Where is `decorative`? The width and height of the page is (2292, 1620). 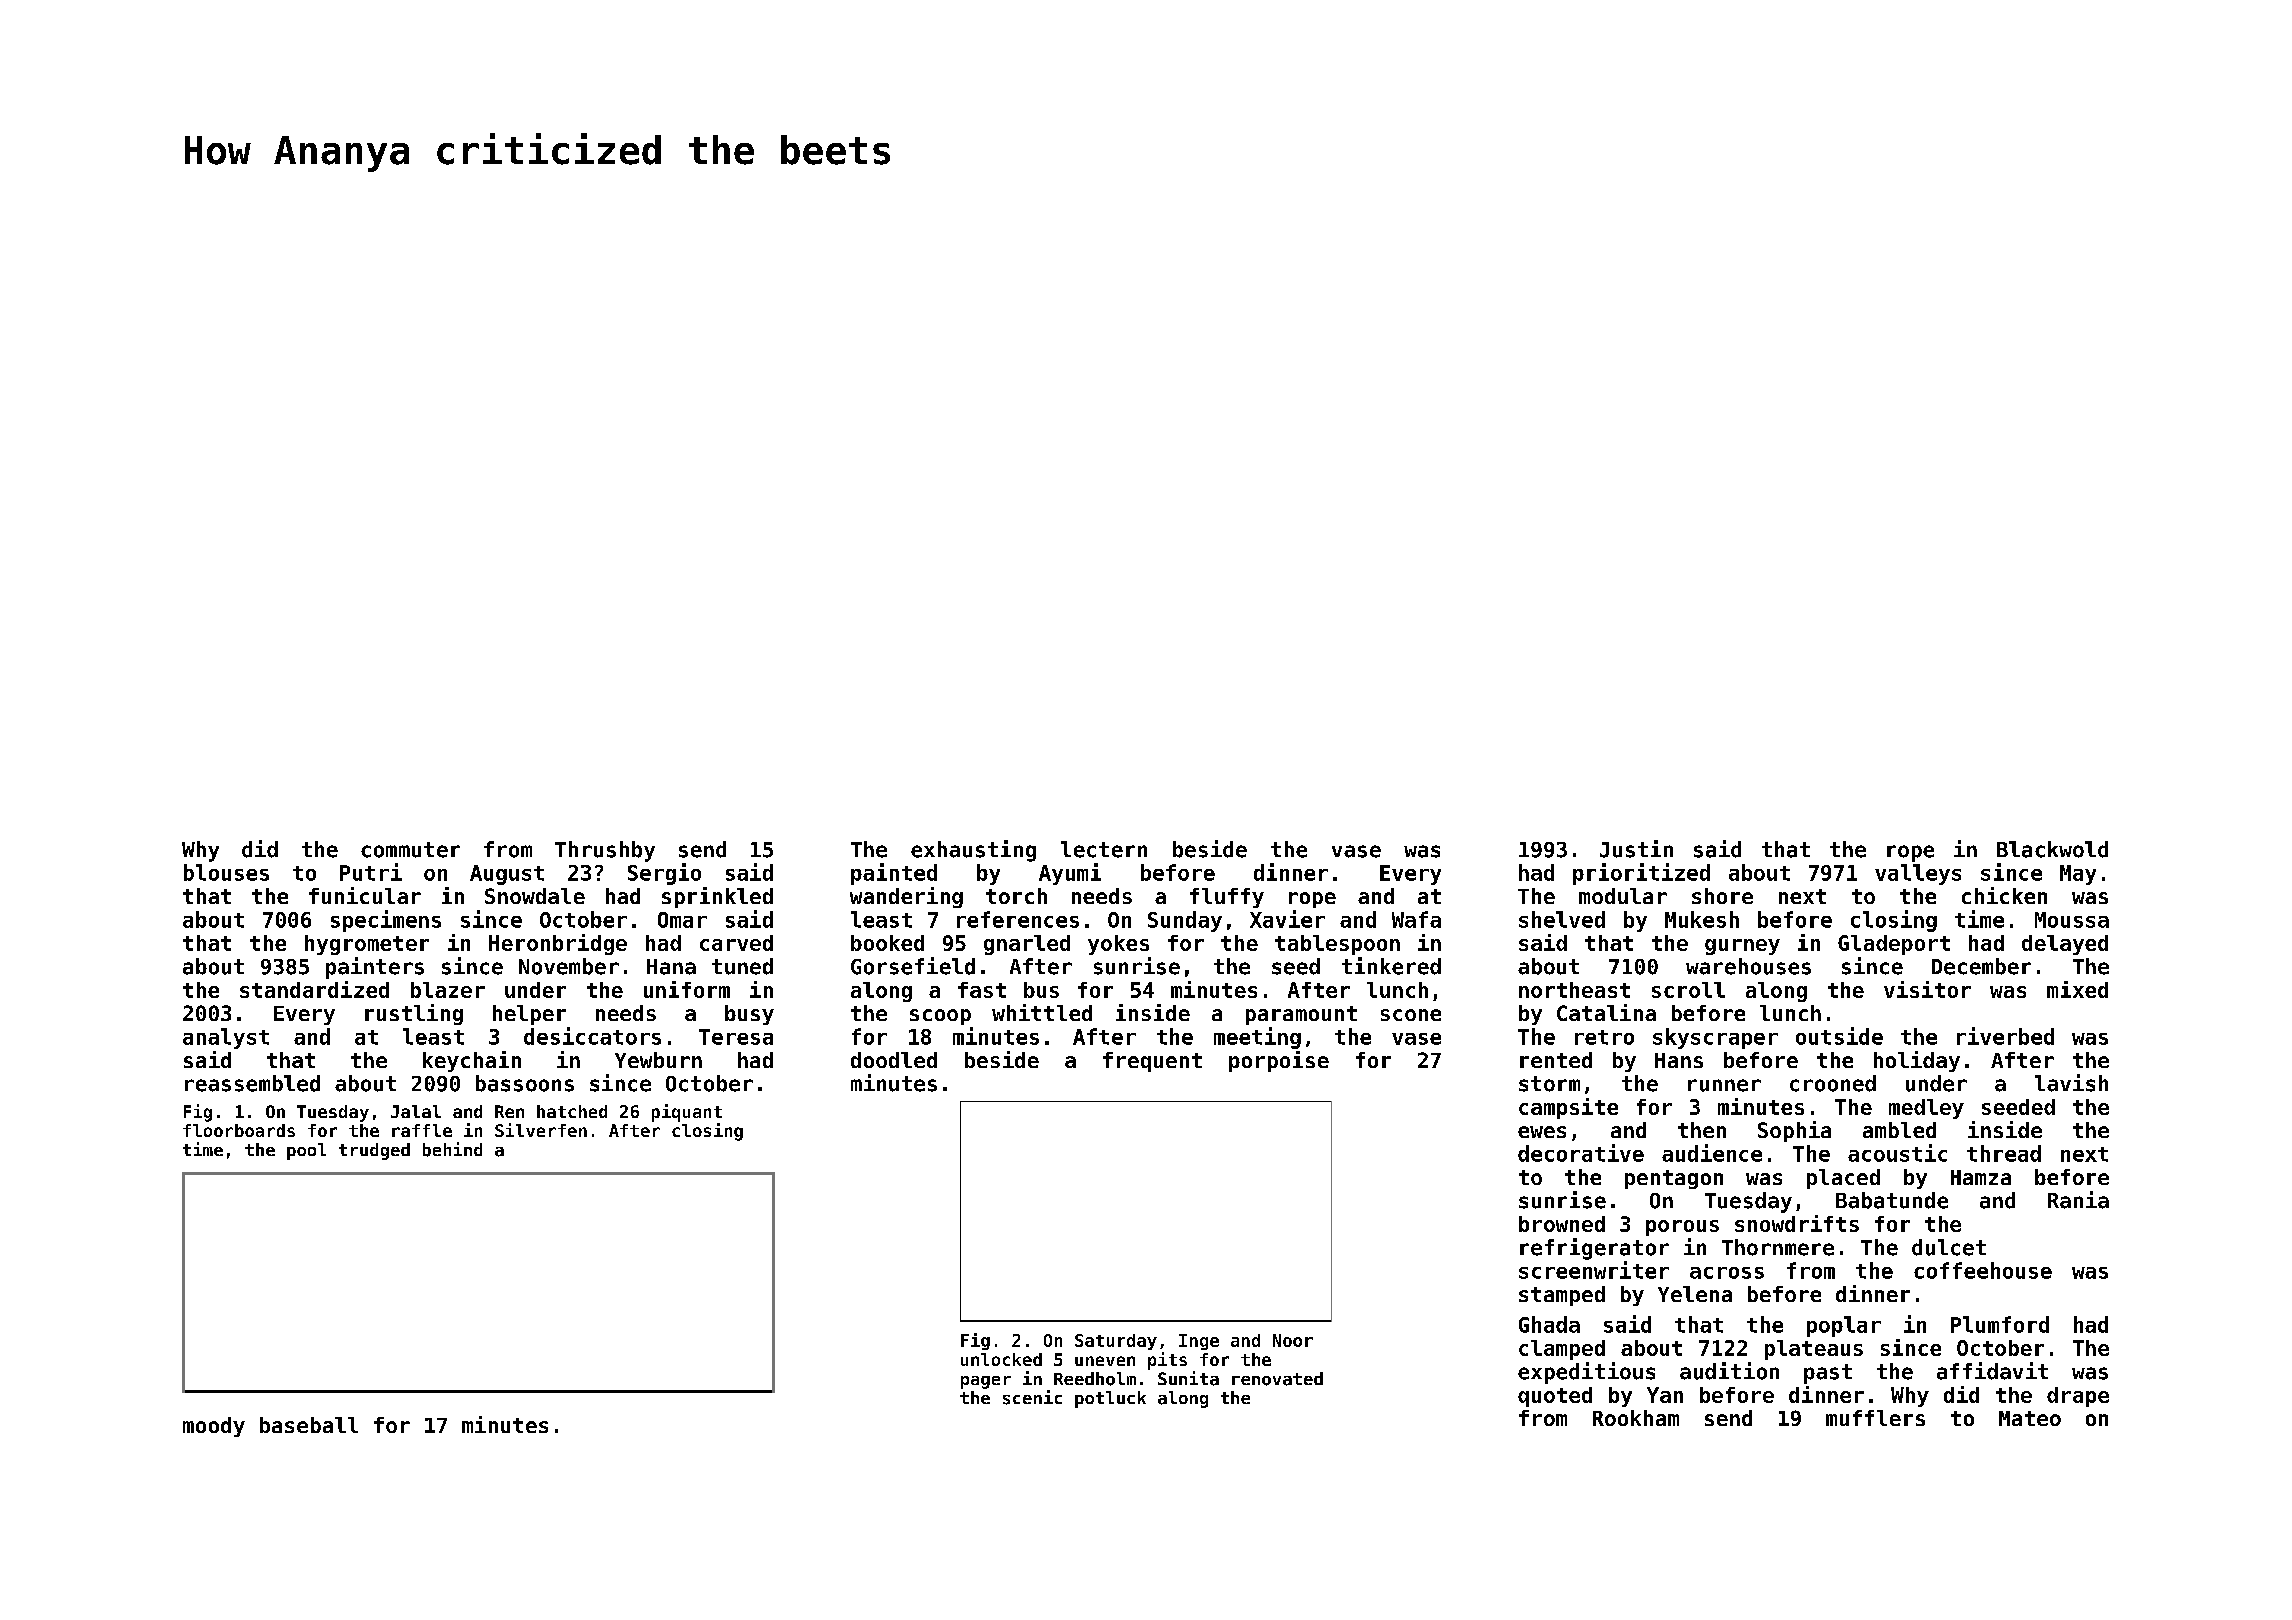
decorative is located at coordinates (1581, 1153).
